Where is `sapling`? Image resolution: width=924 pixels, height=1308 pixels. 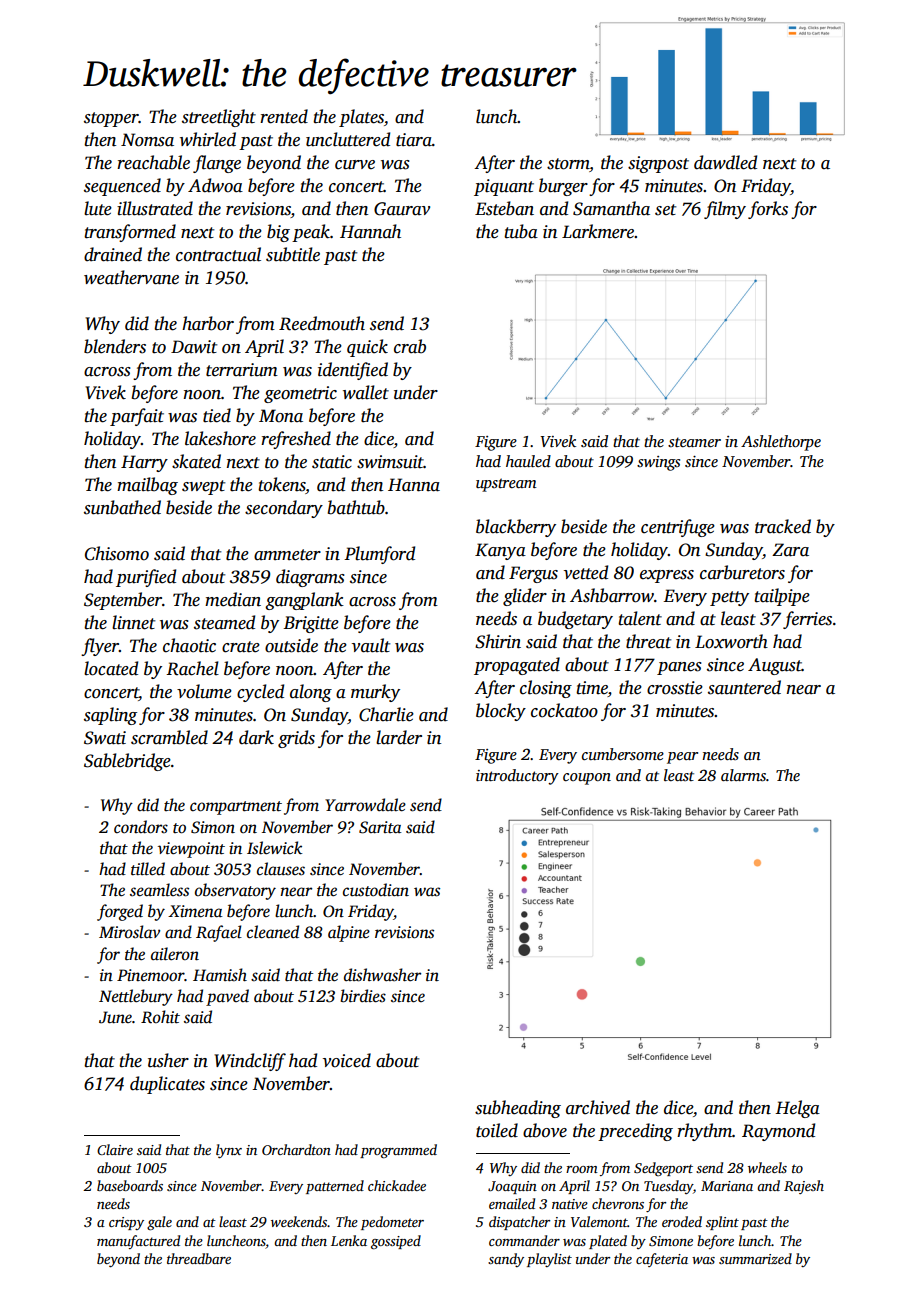
sapling is located at coordinates (110, 716).
